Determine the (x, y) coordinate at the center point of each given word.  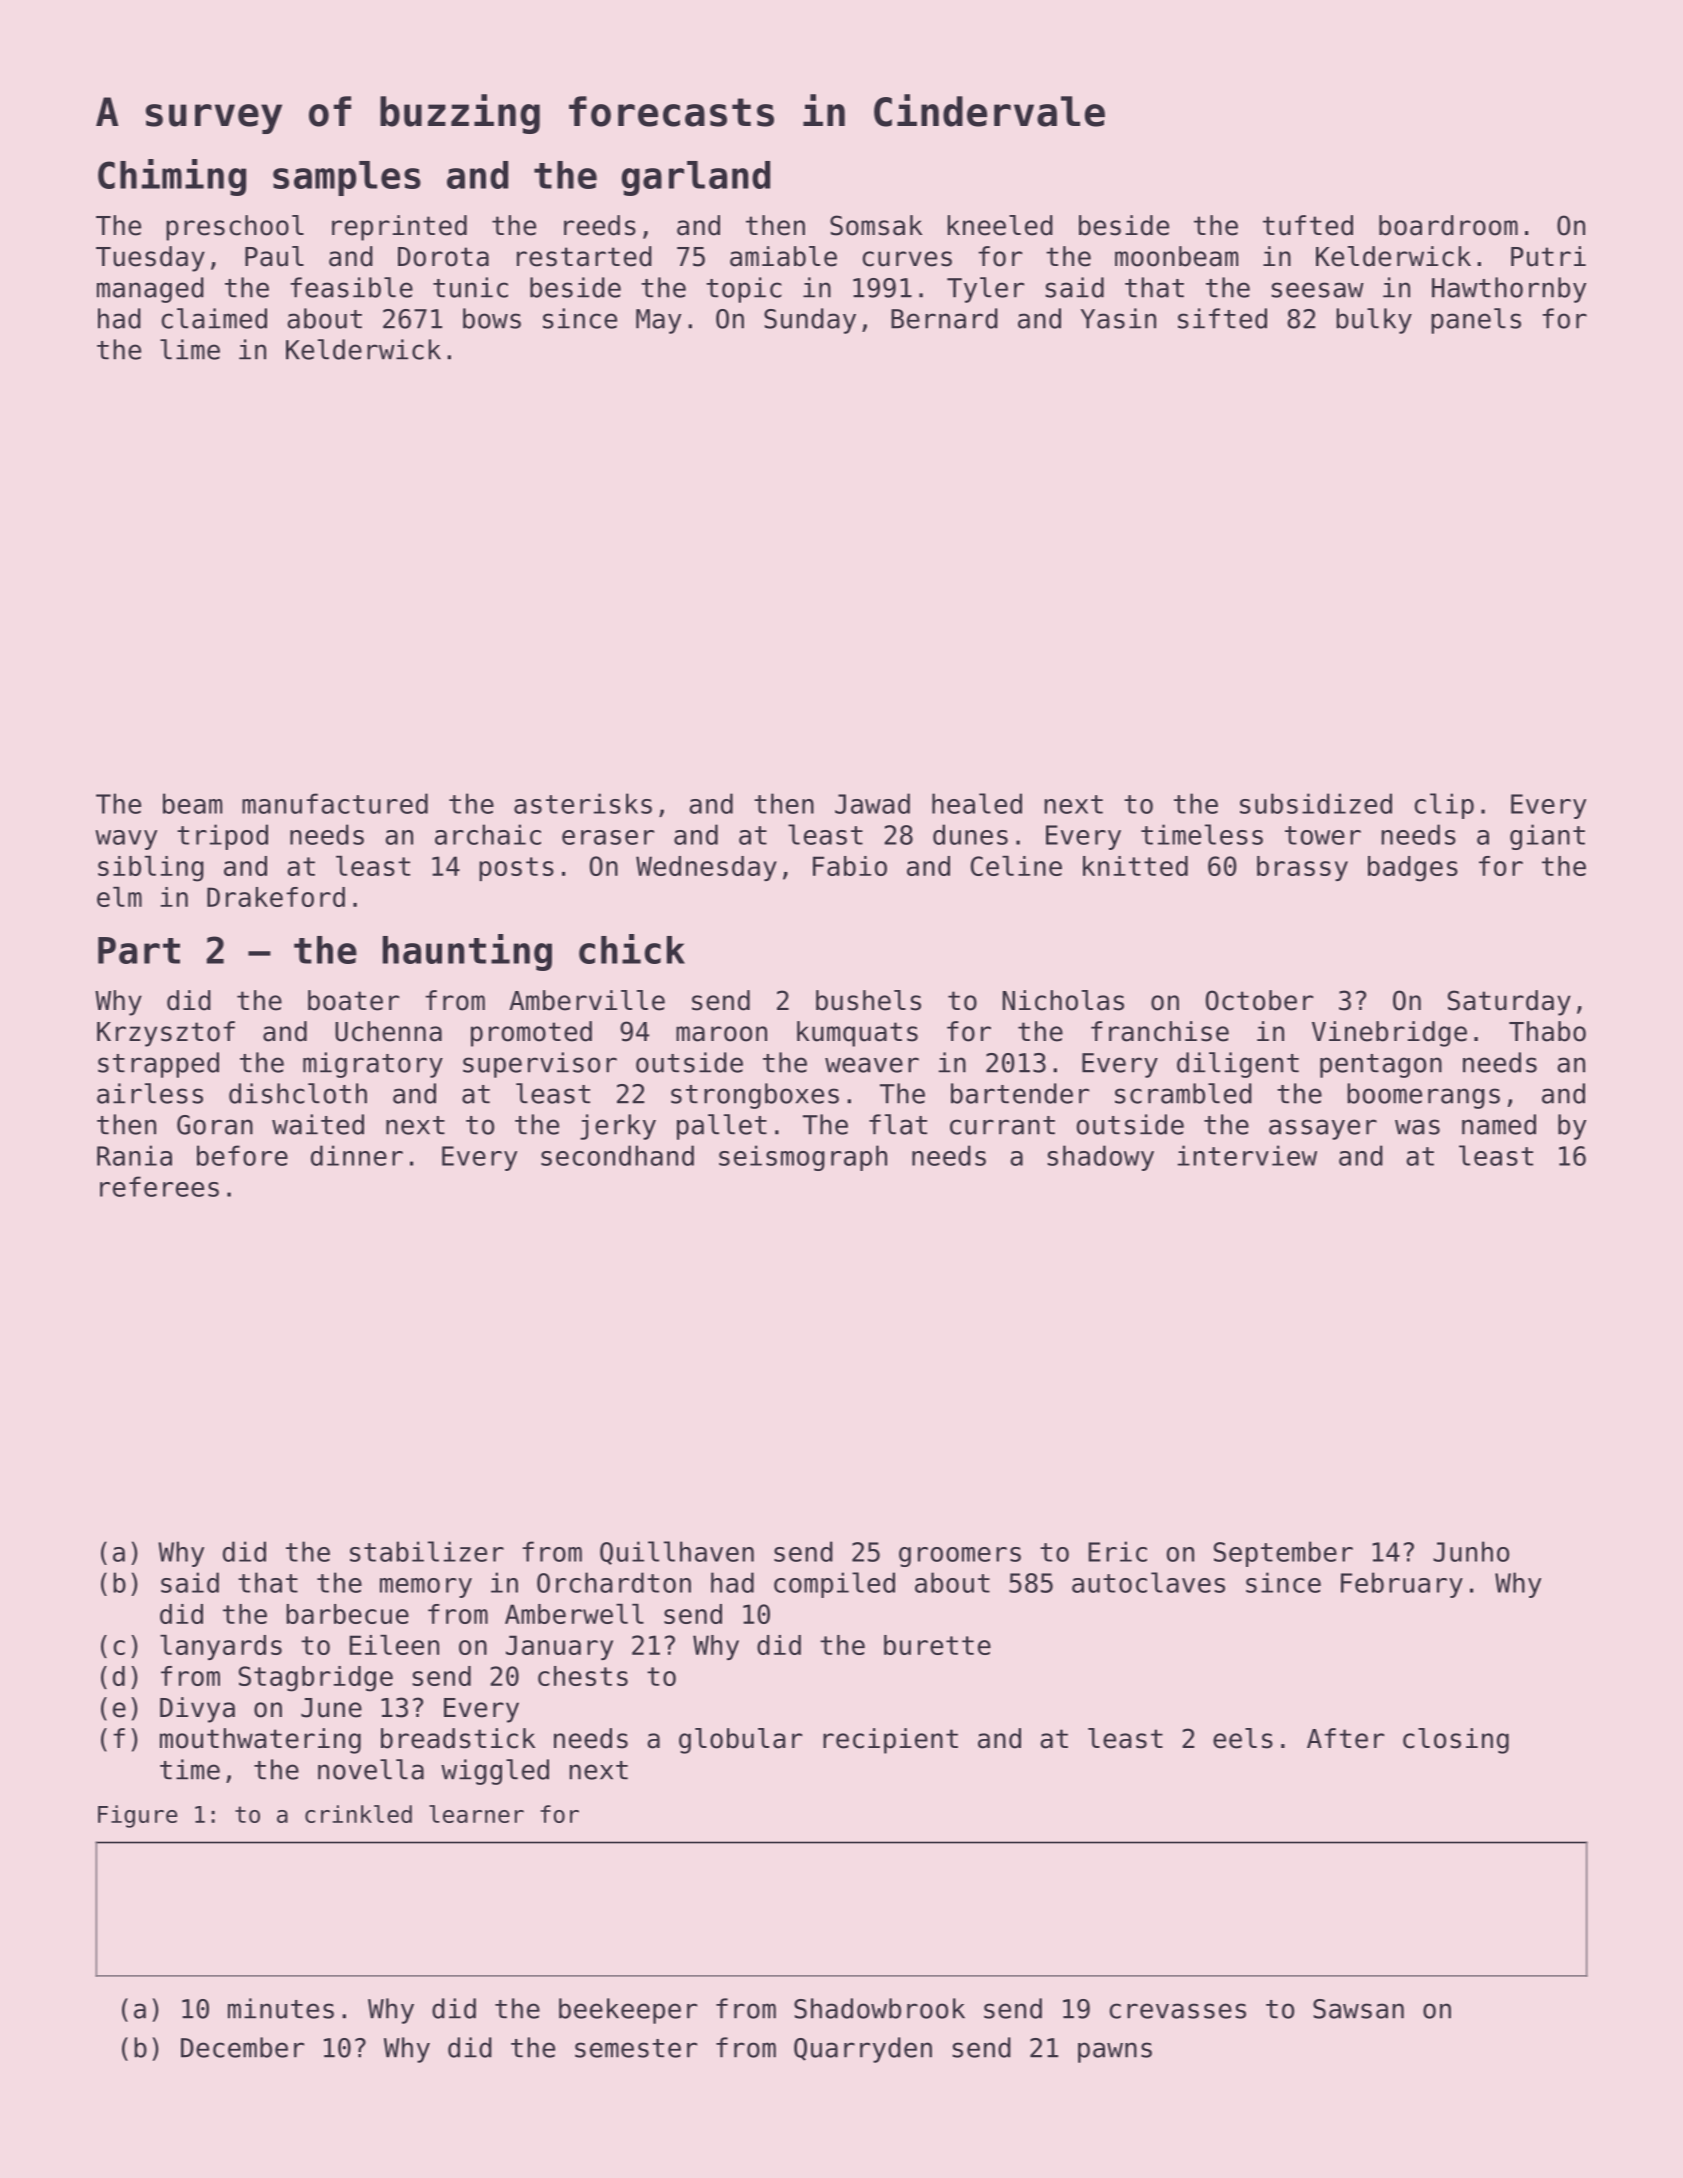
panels (1476, 321)
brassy (1302, 868)
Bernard (944, 318)
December (242, 2047)
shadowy (1100, 1158)
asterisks (583, 803)
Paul (274, 256)
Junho (1471, 1551)
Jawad (872, 803)
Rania (134, 1155)
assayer (1323, 1129)
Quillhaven (677, 1553)
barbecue (347, 1614)
